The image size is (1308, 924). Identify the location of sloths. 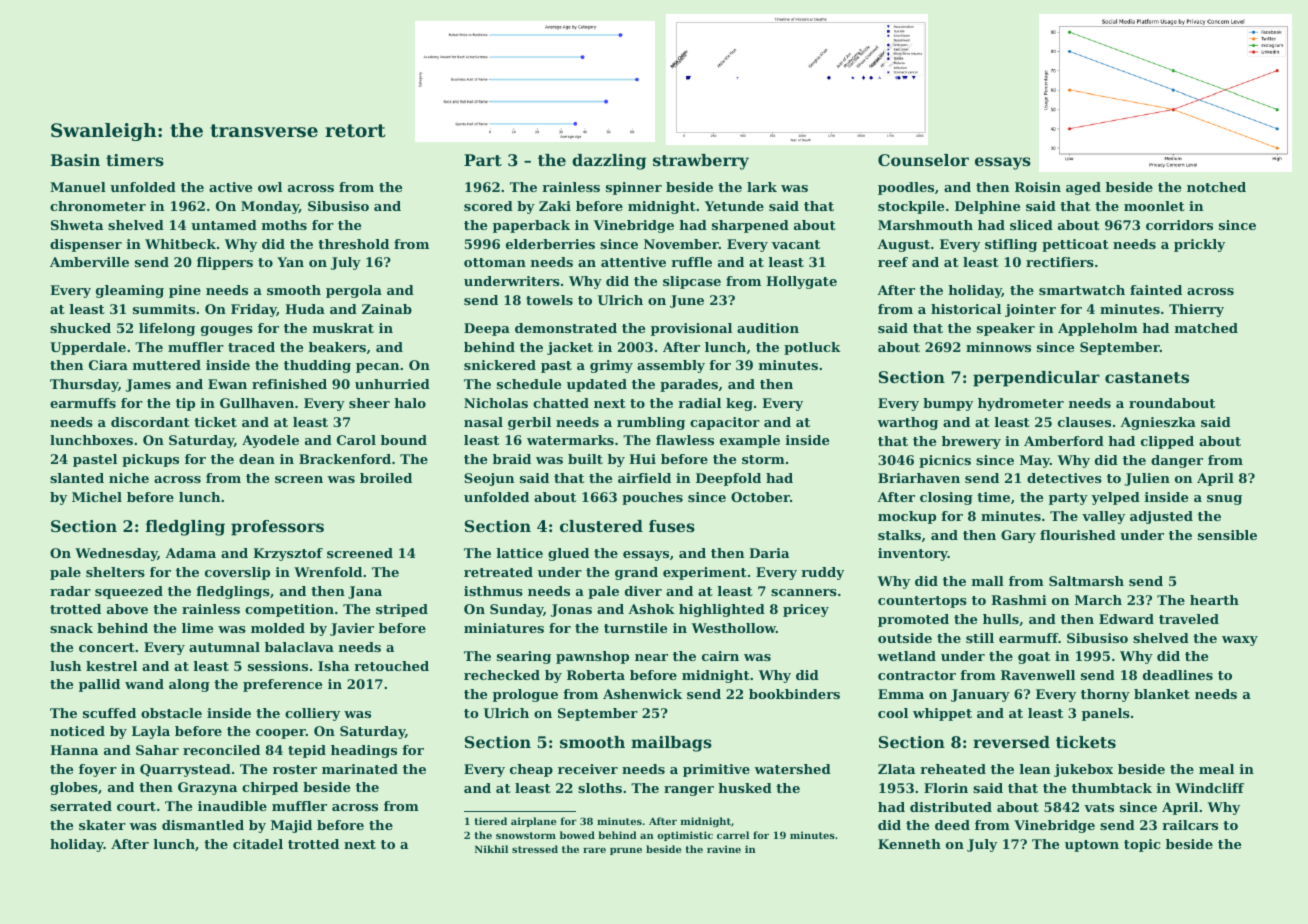
(600, 788).
